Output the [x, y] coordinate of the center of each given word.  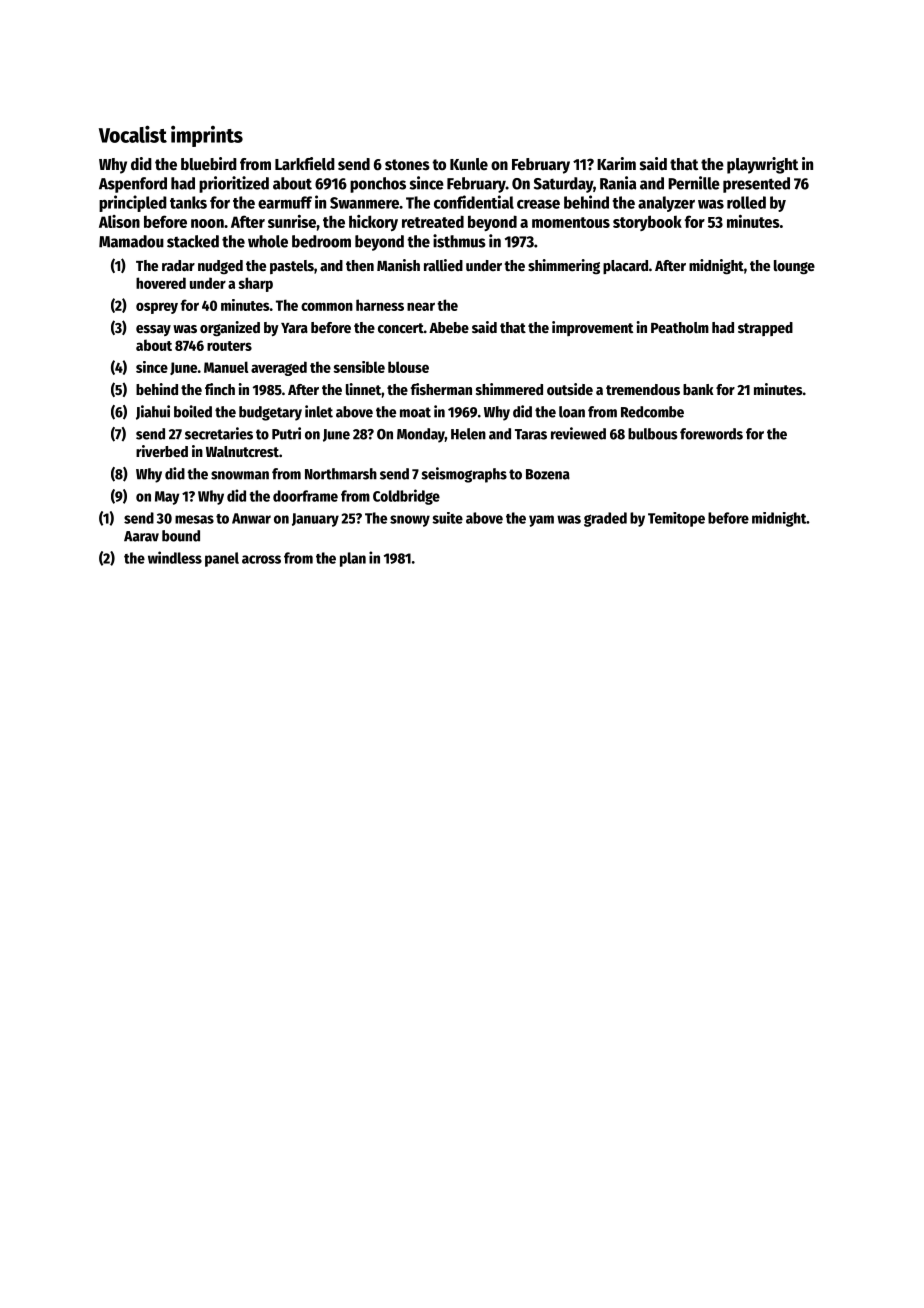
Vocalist [133, 134]
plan [353, 559]
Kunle [469, 164]
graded [605, 519]
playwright [762, 165]
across [261, 559]
